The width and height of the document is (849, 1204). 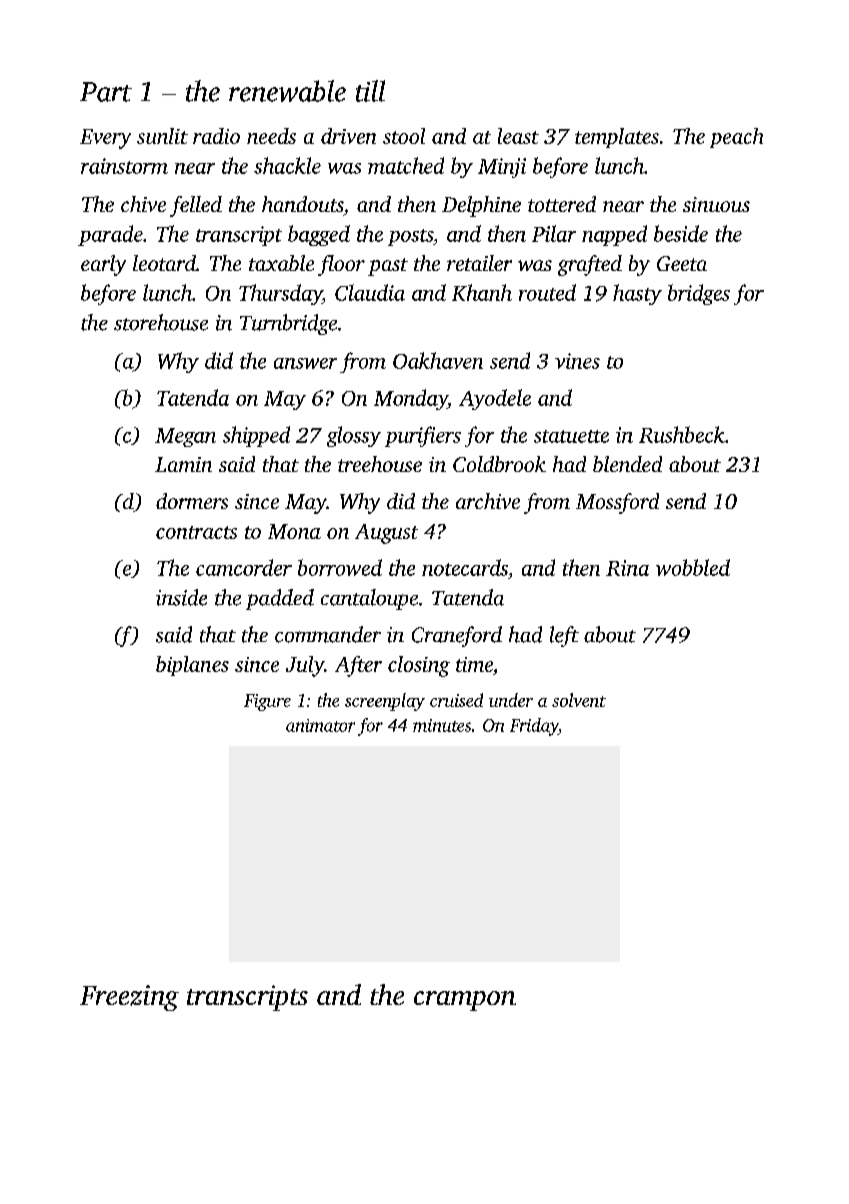 What do you see at coordinates (129, 998) in the document?
I see `Freezing` at bounding box center [129, 998].
